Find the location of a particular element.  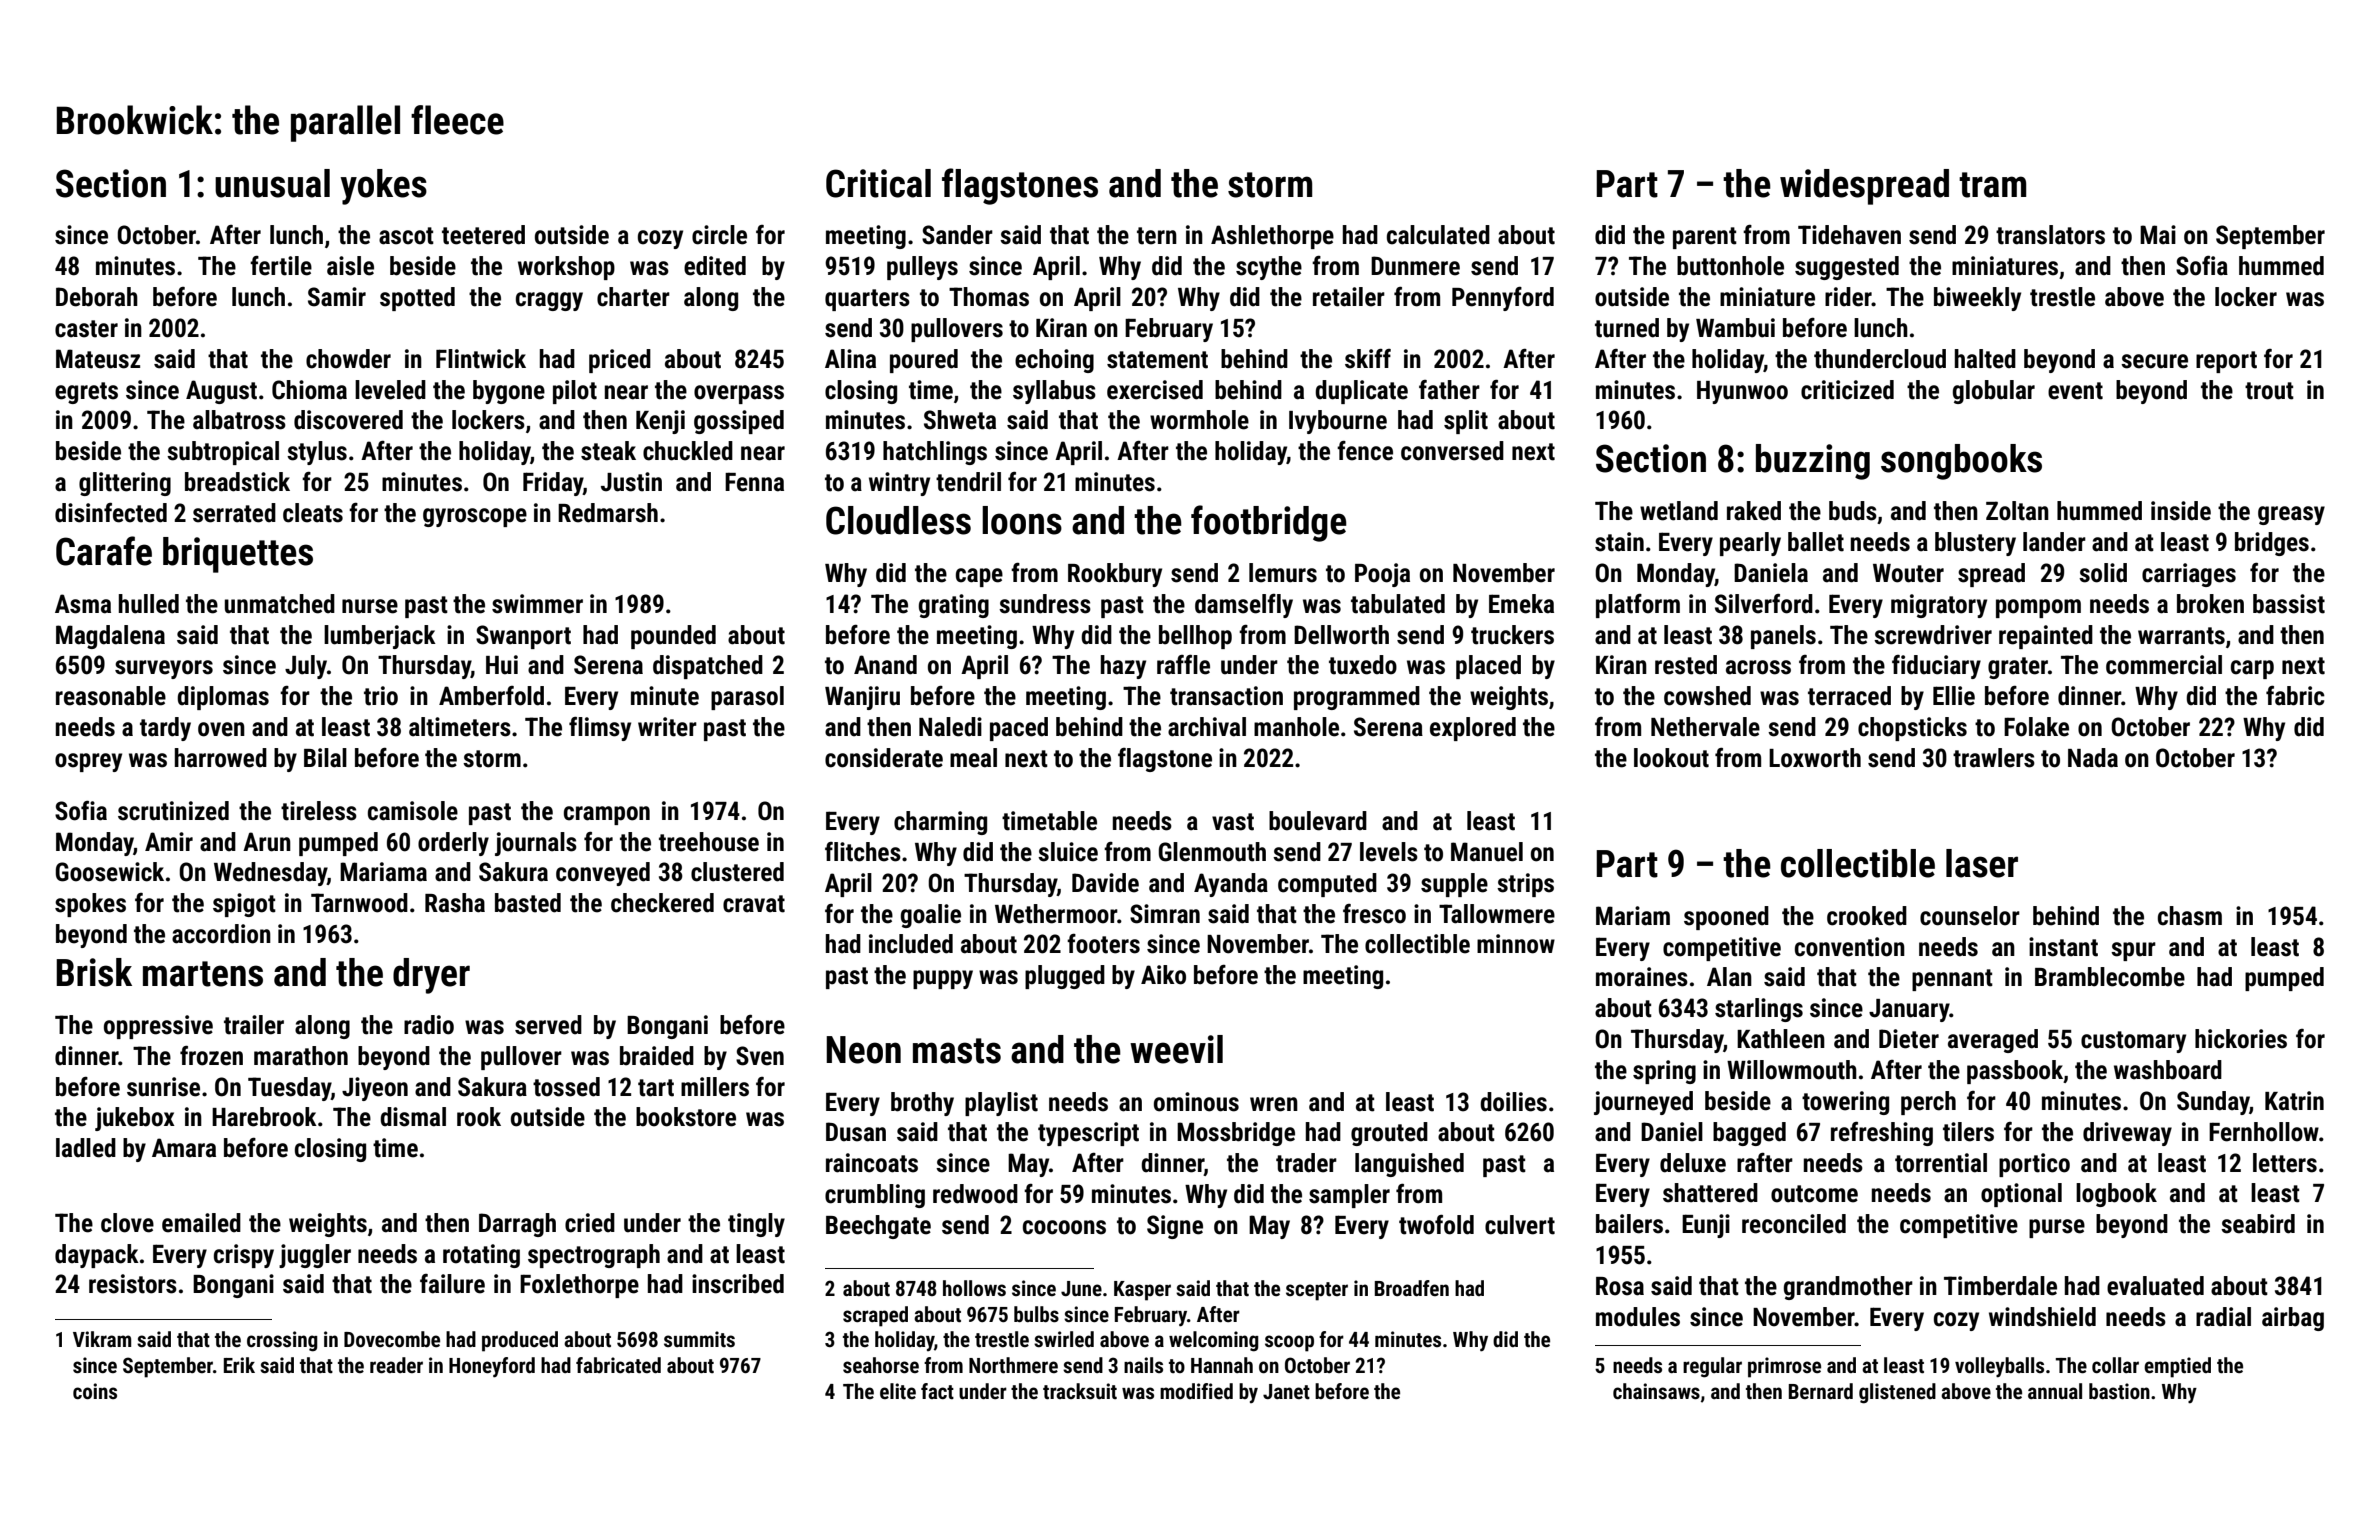

fence is located at coordinates (1365, 451).
